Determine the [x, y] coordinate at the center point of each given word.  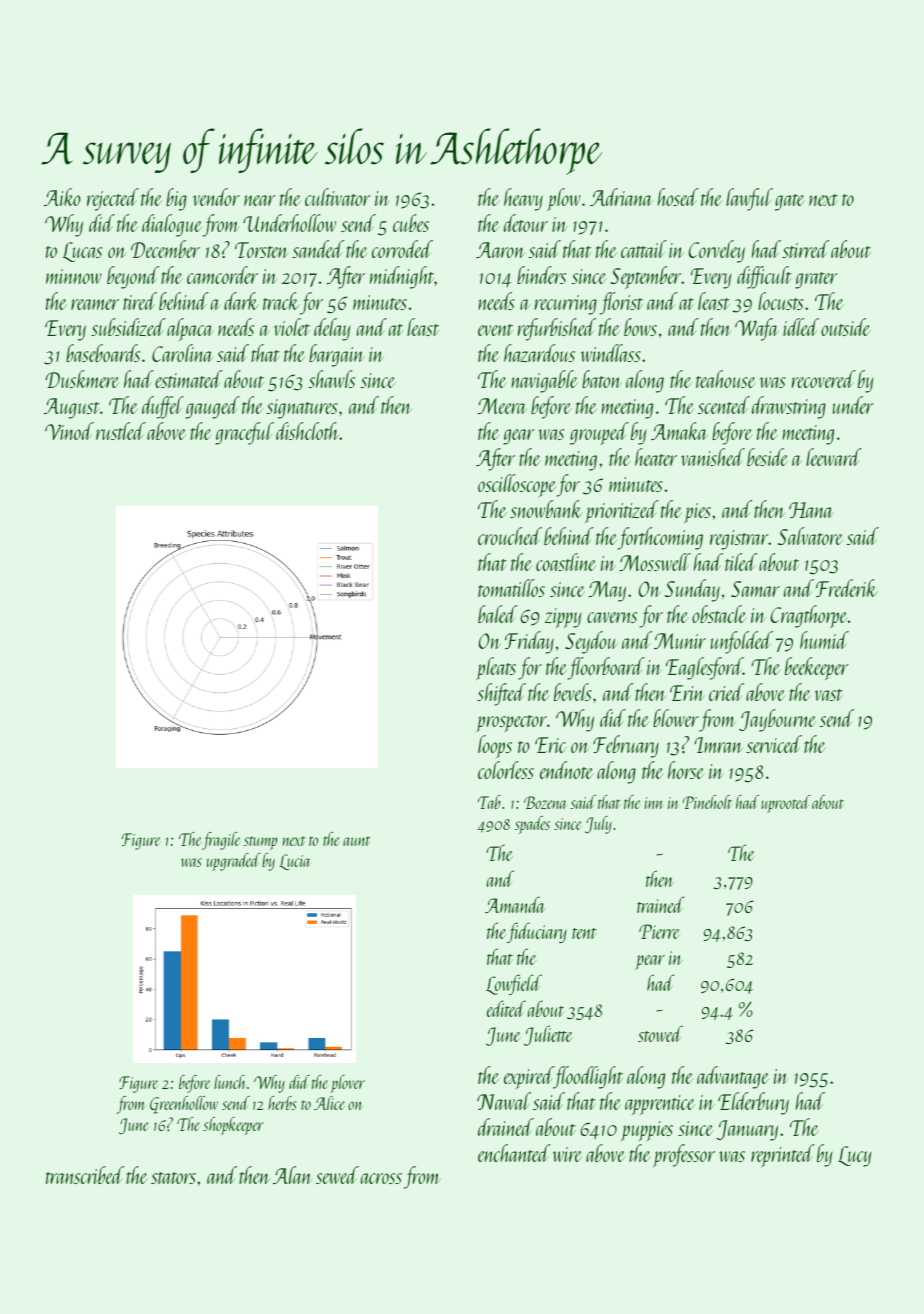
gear [519, 437]
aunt [356, 841]
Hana [811, 510]
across [381, 1178]
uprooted [786, 804]
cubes [411, 223]
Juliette [548, 1035]
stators [173, 1178]
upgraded [234, 862]
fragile [221, 841]
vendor [216, 197]
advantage [733, 1077]
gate [790, 202]
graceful [244, 433]
